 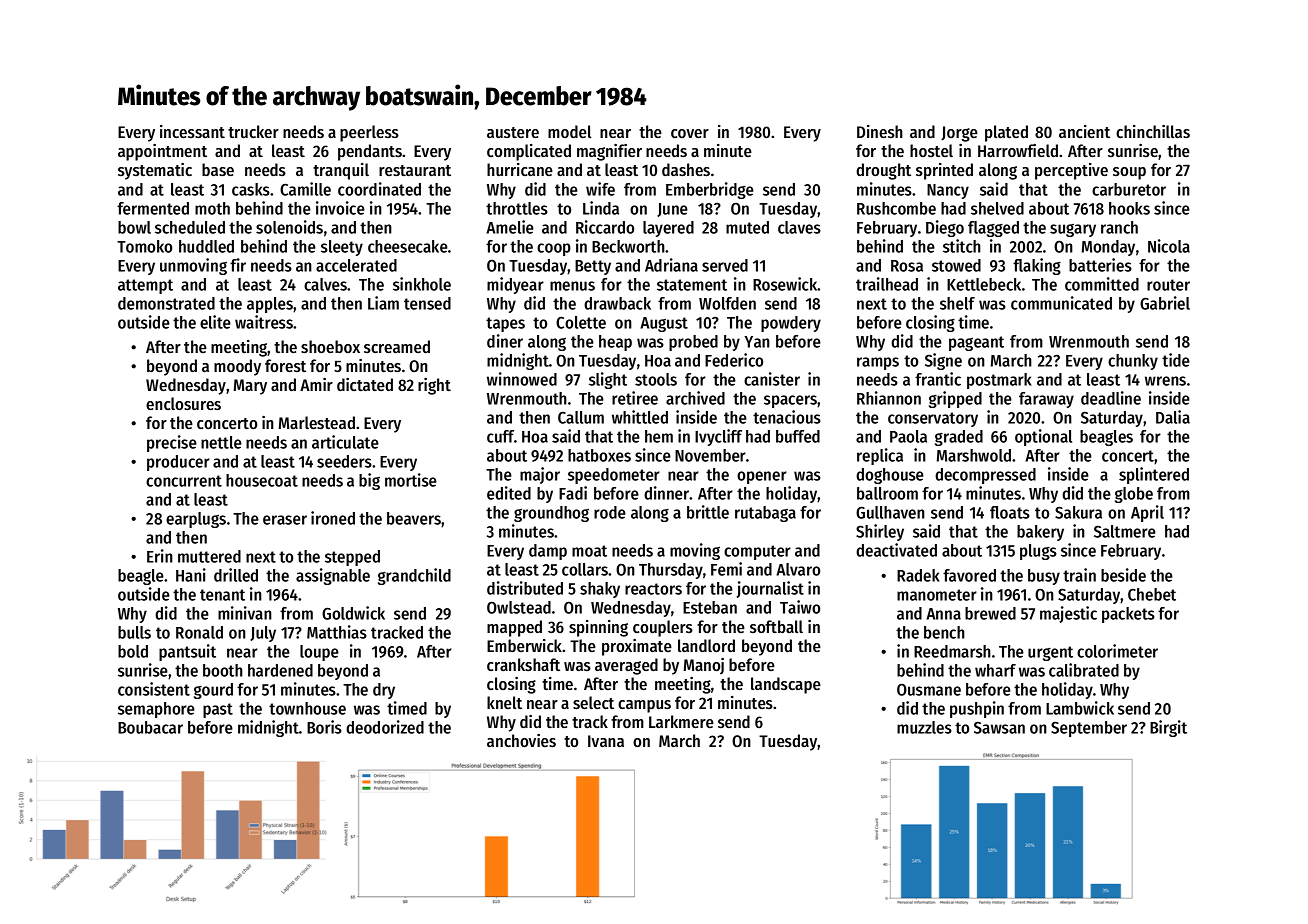 What do you see at coordinates (150, 727) in the screenshot?
I see `Boubacar` at bounding box center [150, 727].
